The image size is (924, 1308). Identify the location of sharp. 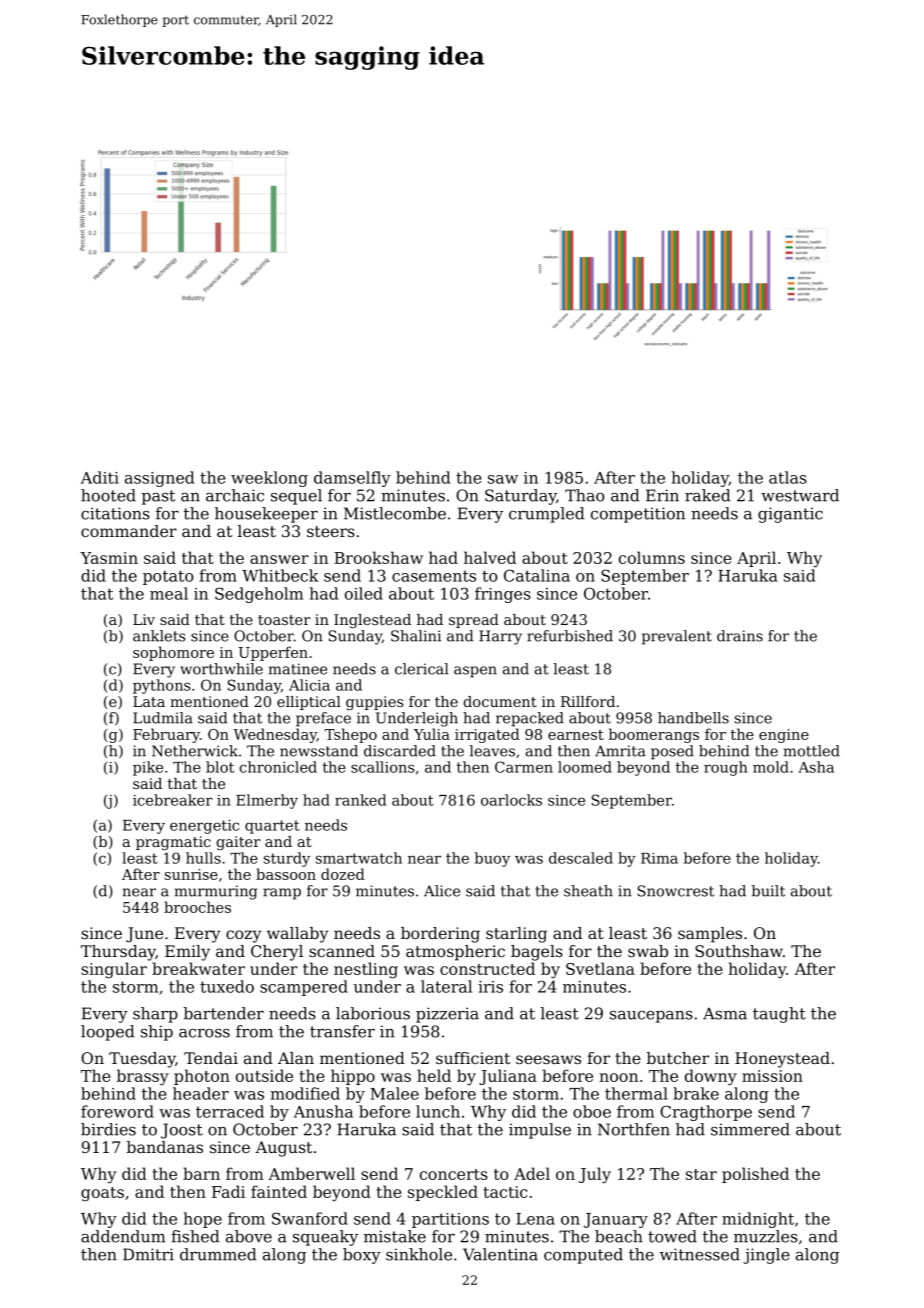
(155, 1015).
